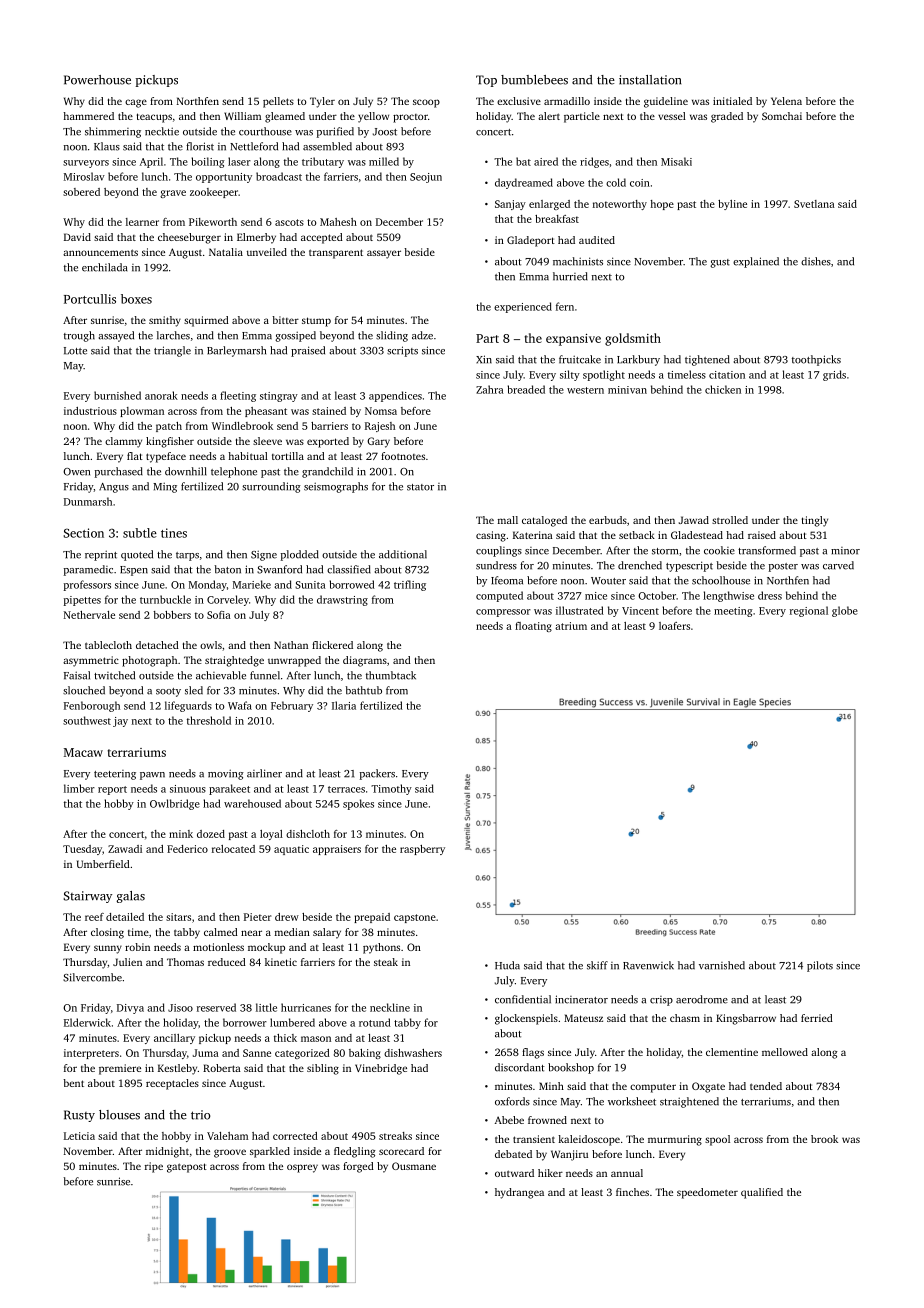 The width and height of the screenshot is (924, 1308). What do you see at coordinates (534, 80) in the screenshot?
I see `bumblebees` at bounding box center [534, 80].
